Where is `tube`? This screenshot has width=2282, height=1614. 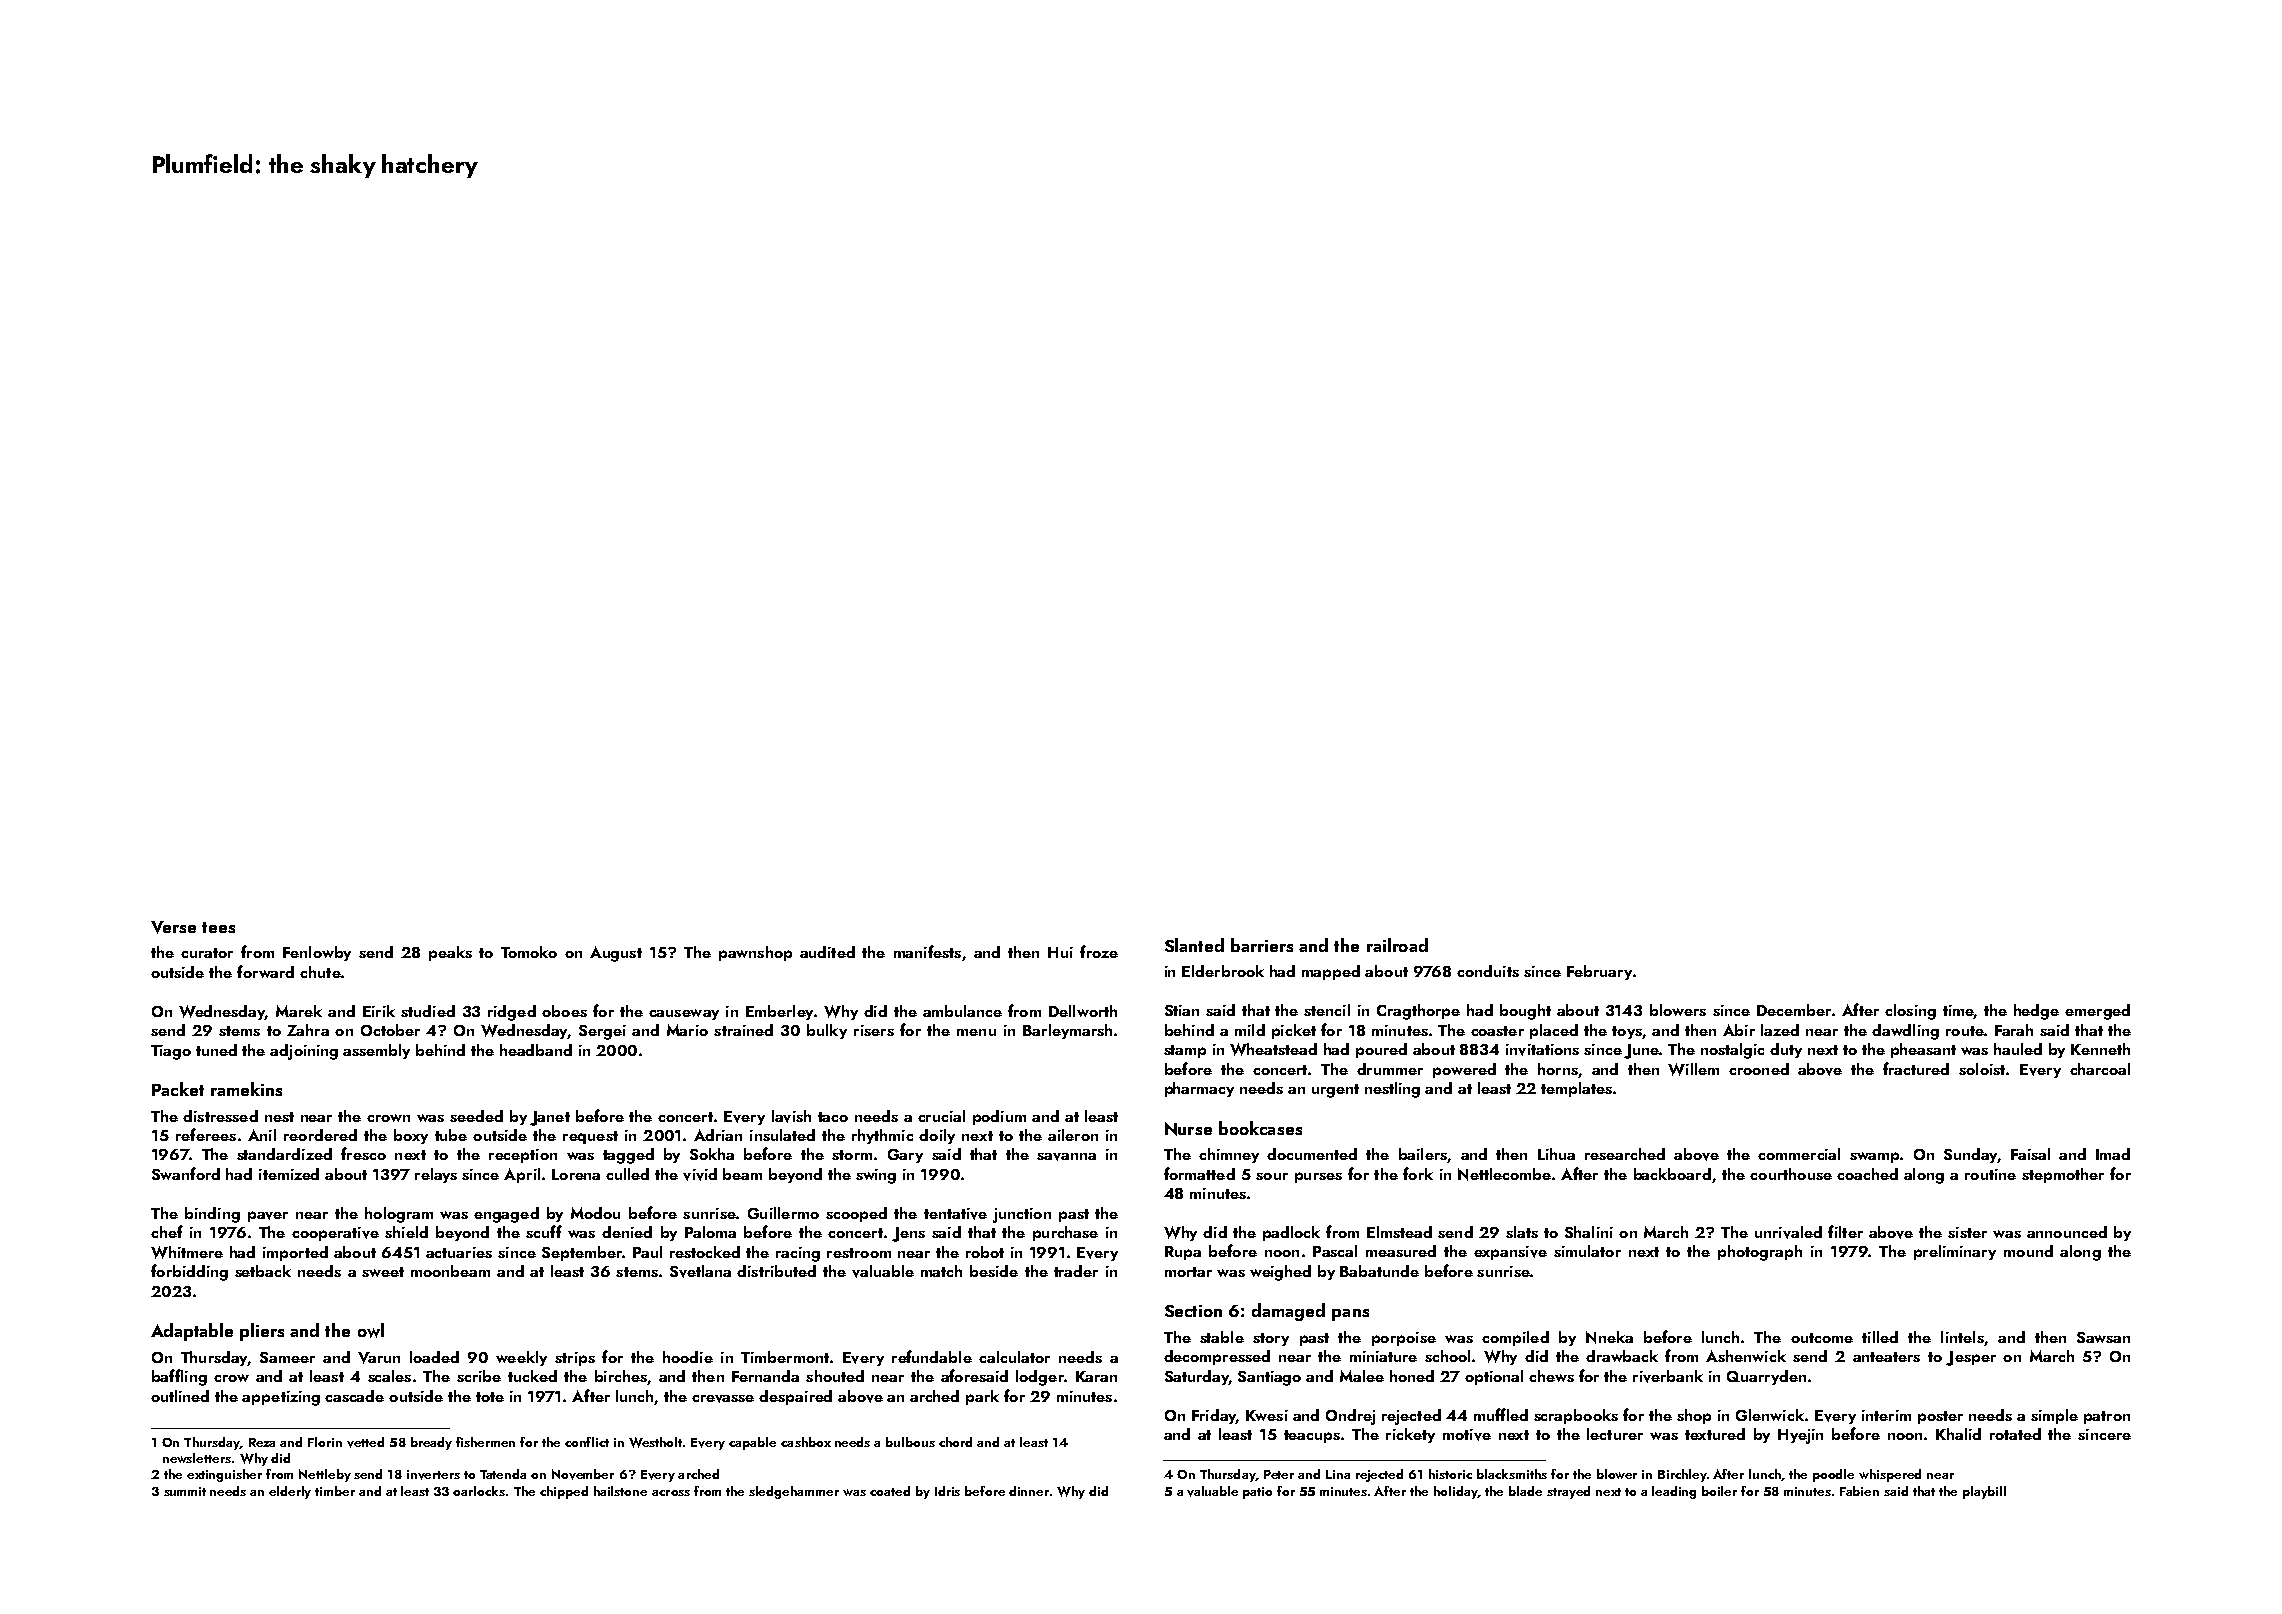 tube is located at coordinates (451, 1135).
